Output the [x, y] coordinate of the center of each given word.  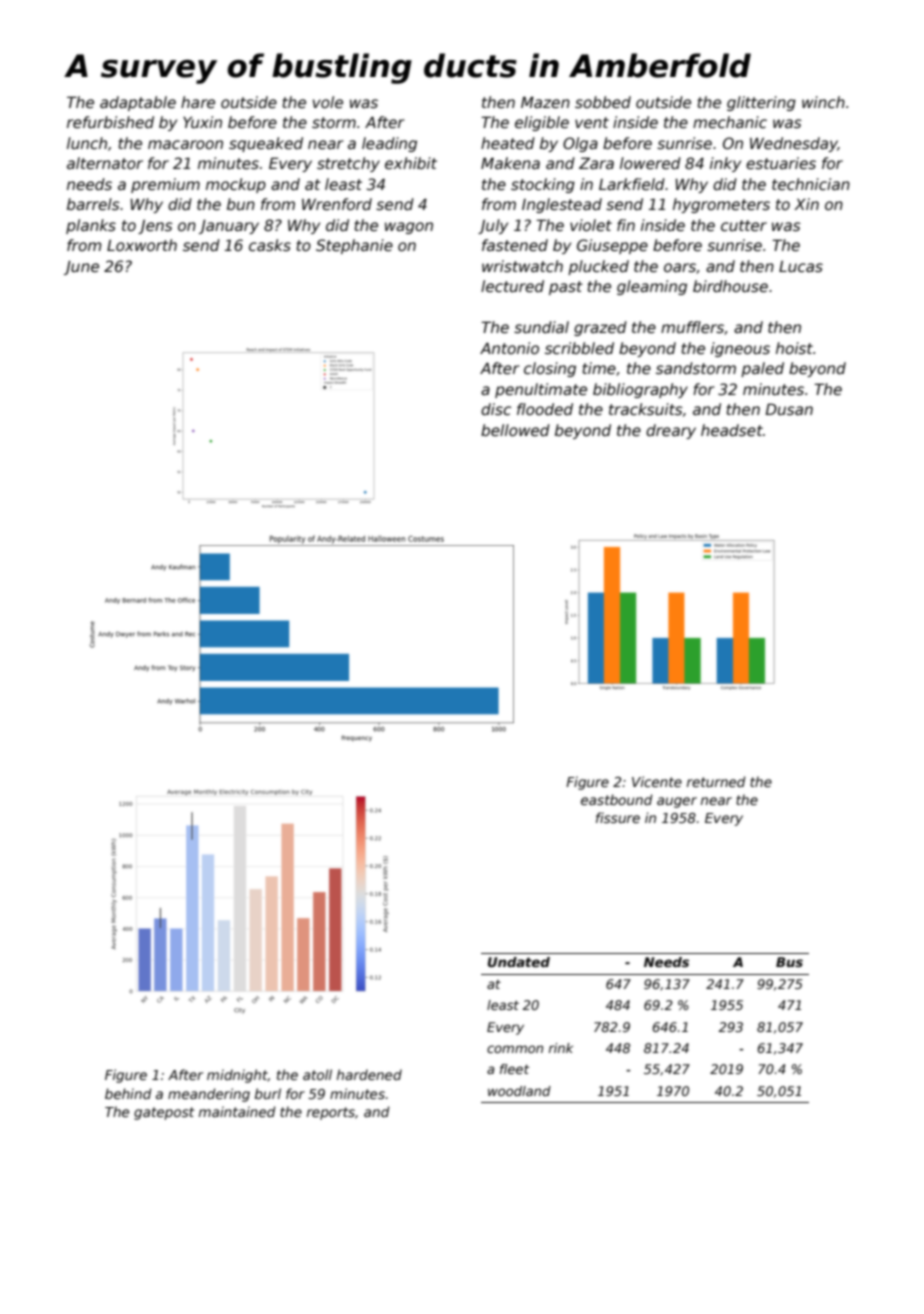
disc [496, 409]
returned [716, 781]
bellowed [515, 430]
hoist [794, 348]
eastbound [617, 799]
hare [198, 102]
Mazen [545, 102]
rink [561, 1048]
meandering [209, 1095]
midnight [237, 1076]
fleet [514, 1069]
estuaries [781, 163]
